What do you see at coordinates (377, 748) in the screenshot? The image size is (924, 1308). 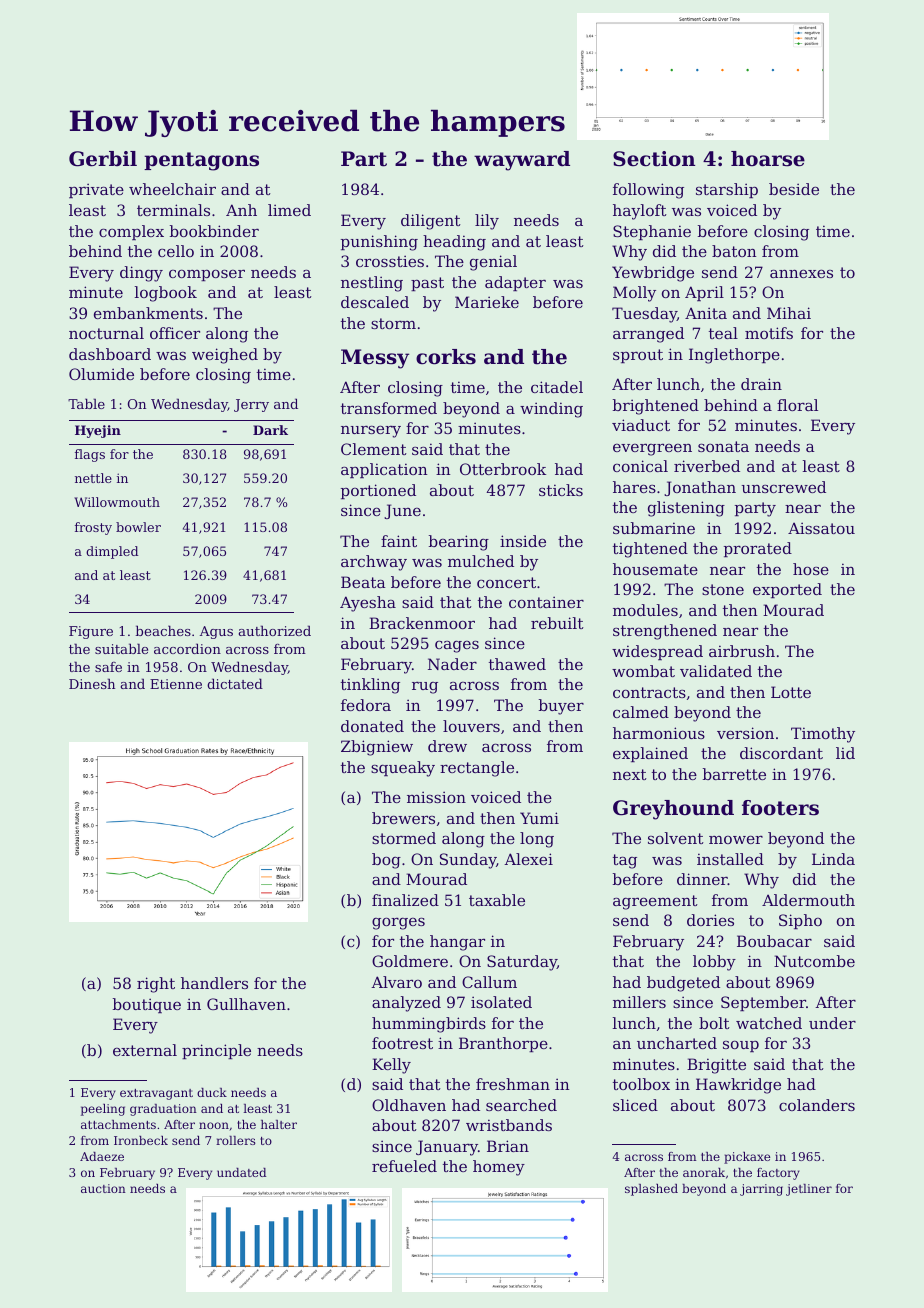 I see `Zbigniew` at bounding box center [377, 748].
